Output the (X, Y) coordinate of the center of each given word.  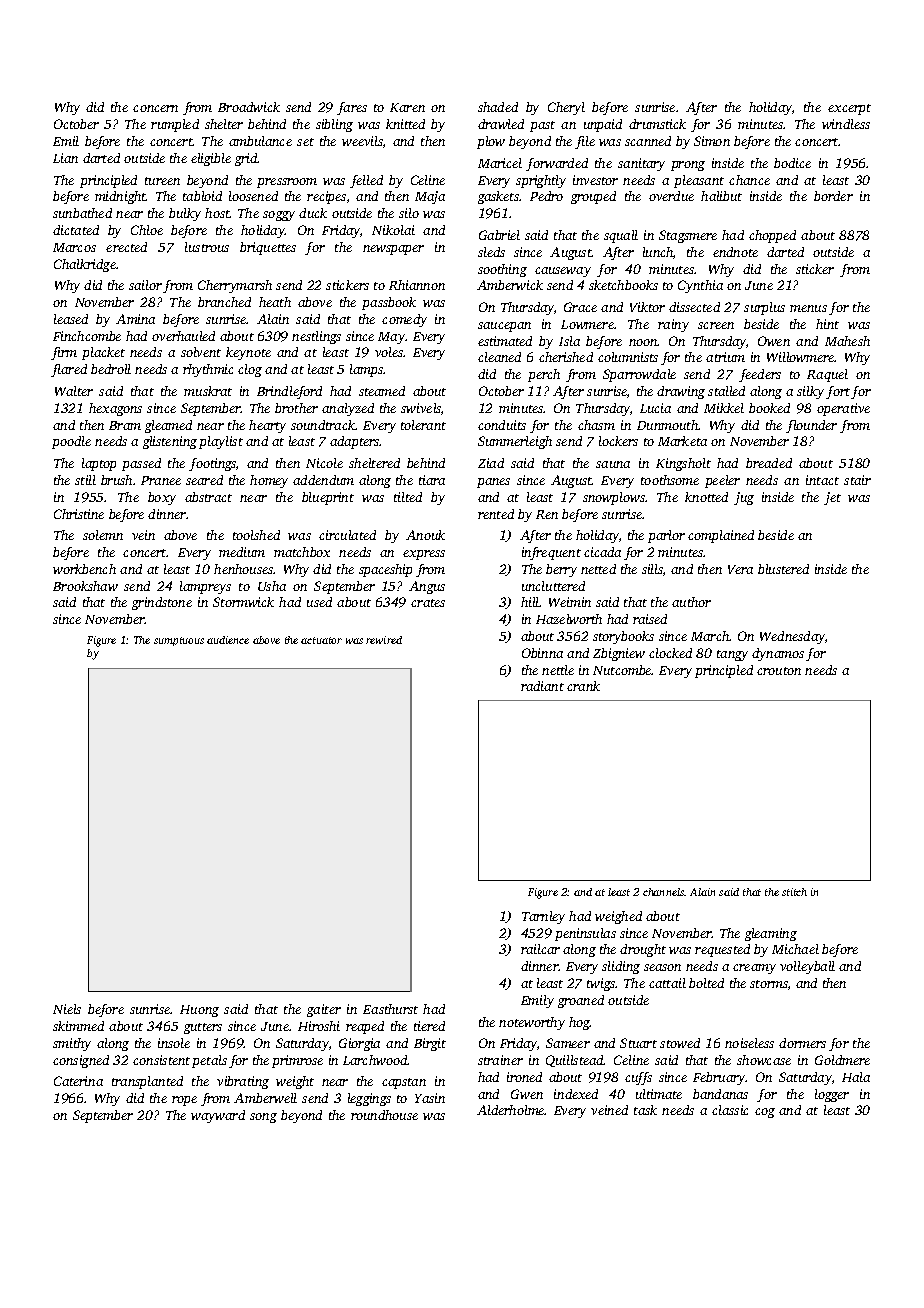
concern (155, 108)
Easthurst (390, 1009)
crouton (779, 671)
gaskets (498, 197)
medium (242, 552)
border (833, 196)
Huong (199, 1011)
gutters (203, 1028)
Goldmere (842, 1060)
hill (530, 602)
